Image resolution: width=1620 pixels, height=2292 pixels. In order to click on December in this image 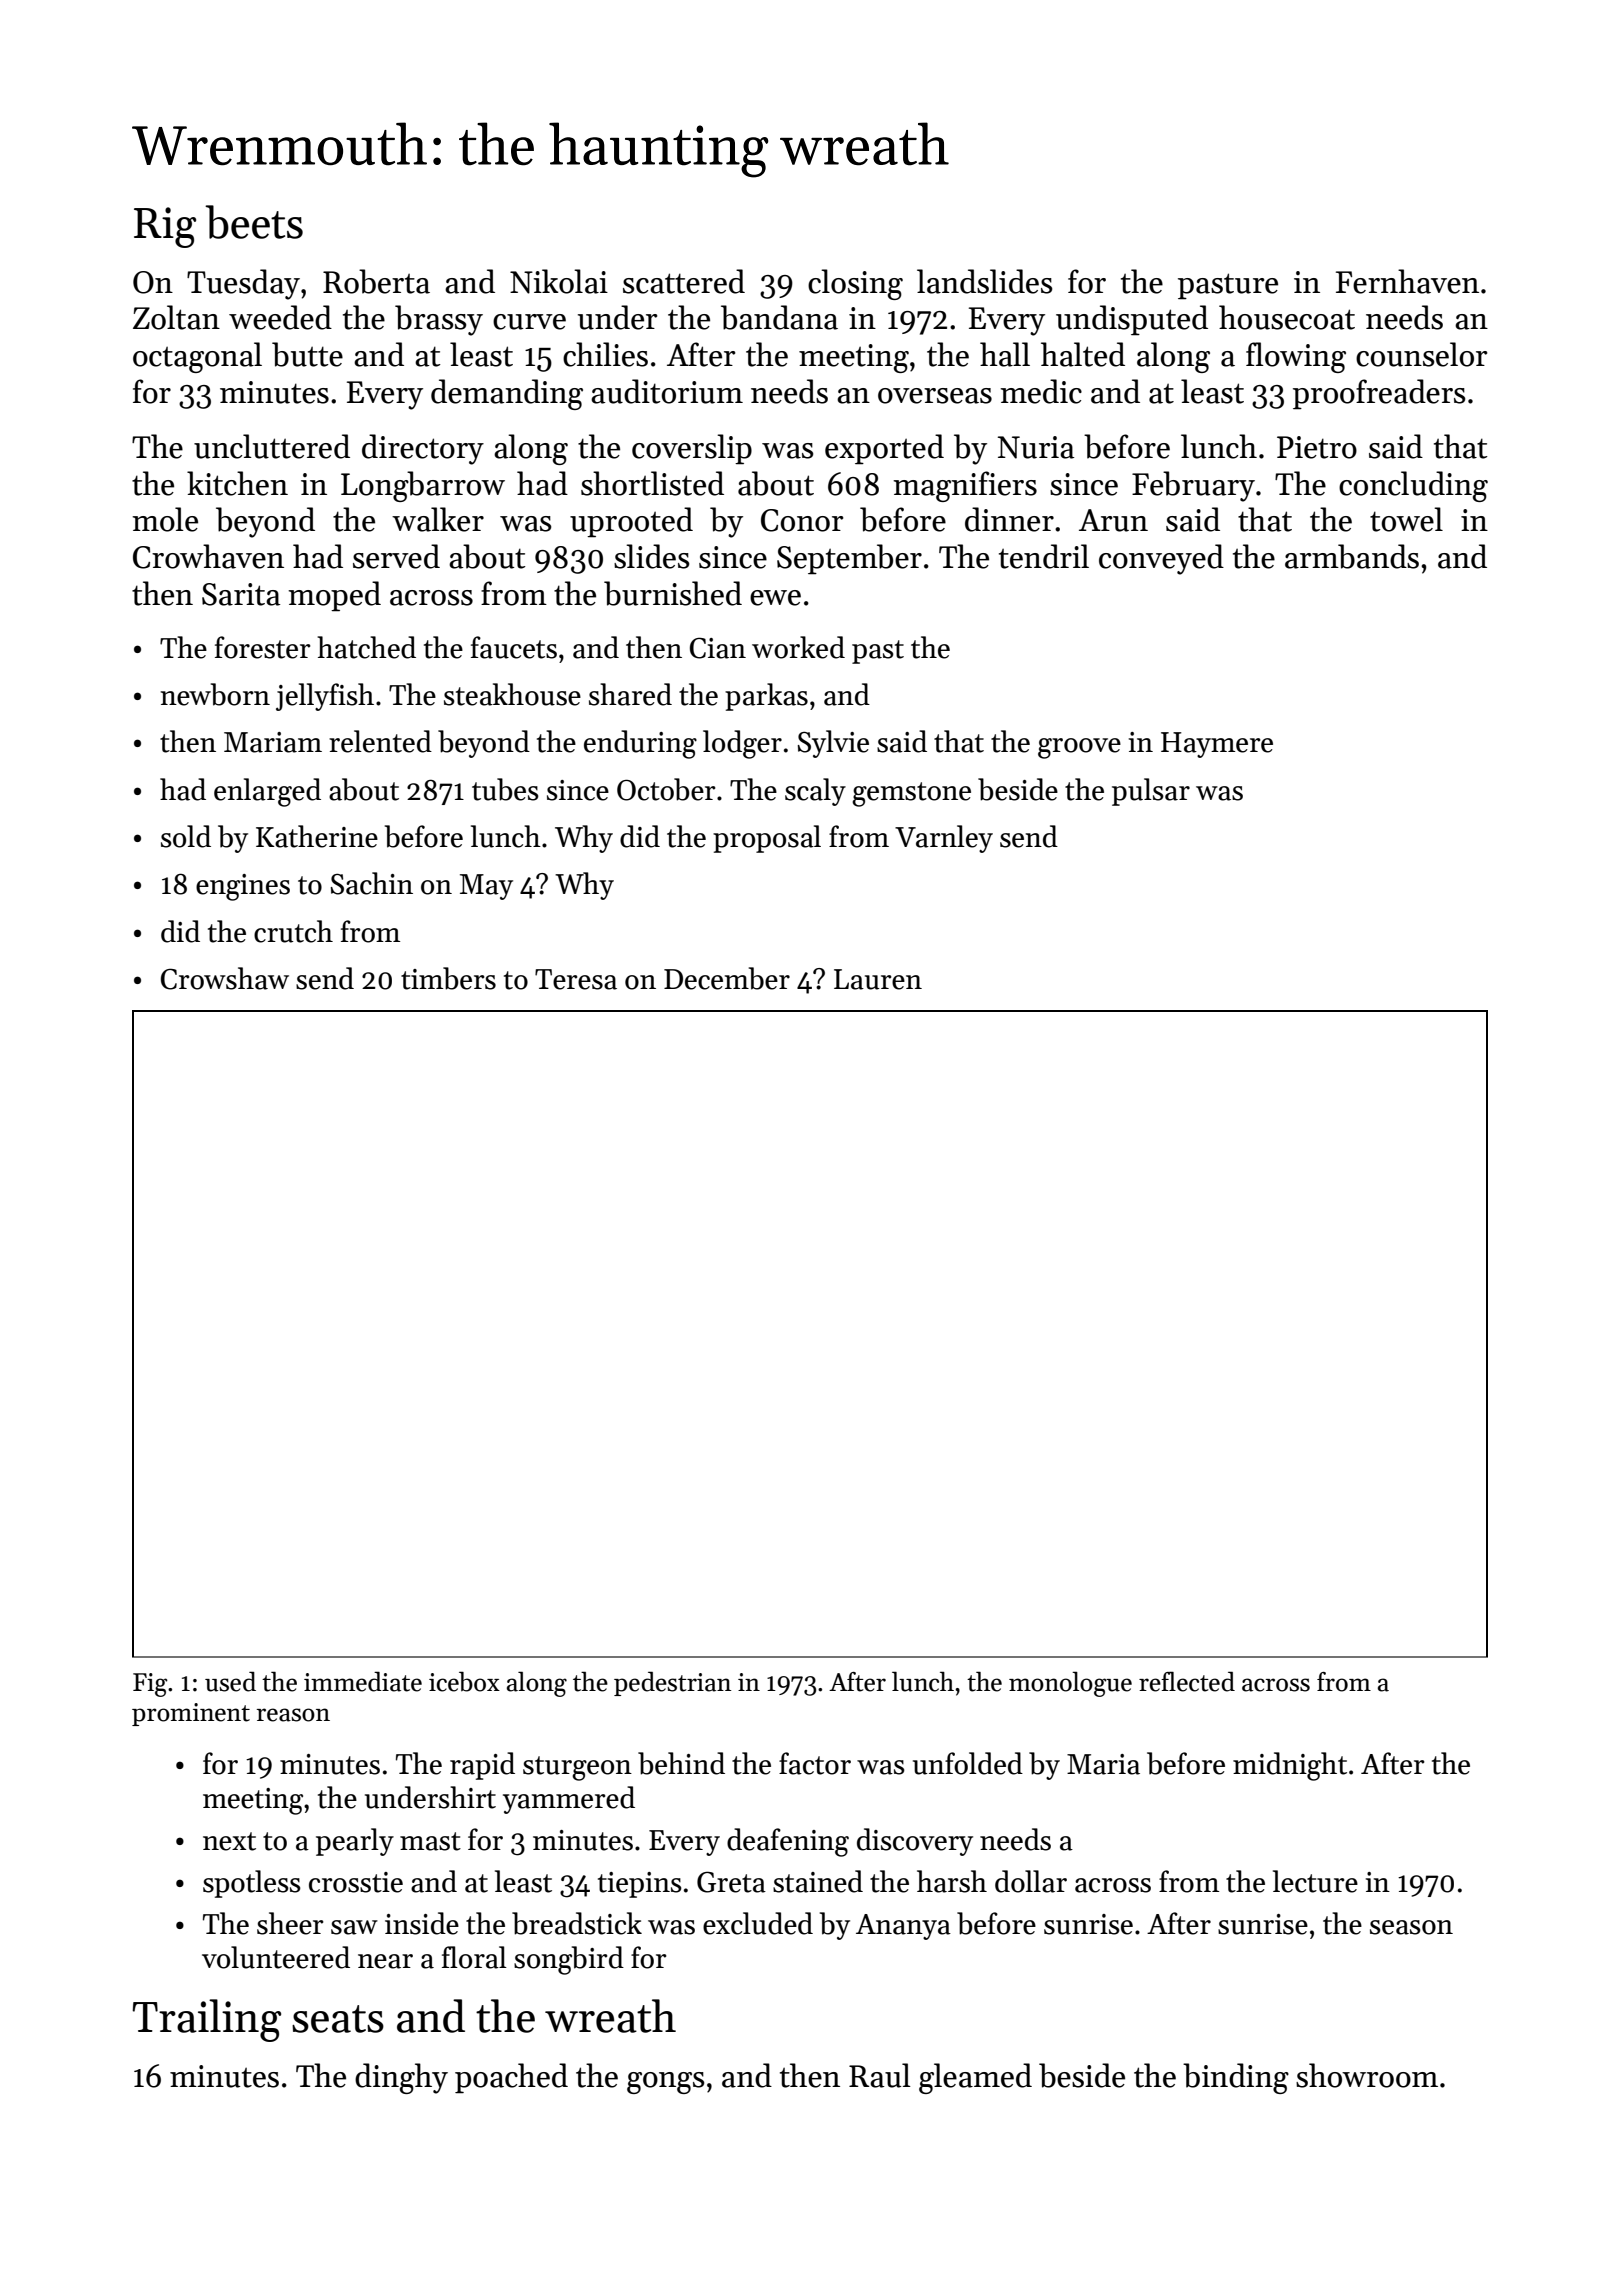, I will do `click(727, 978)`.
